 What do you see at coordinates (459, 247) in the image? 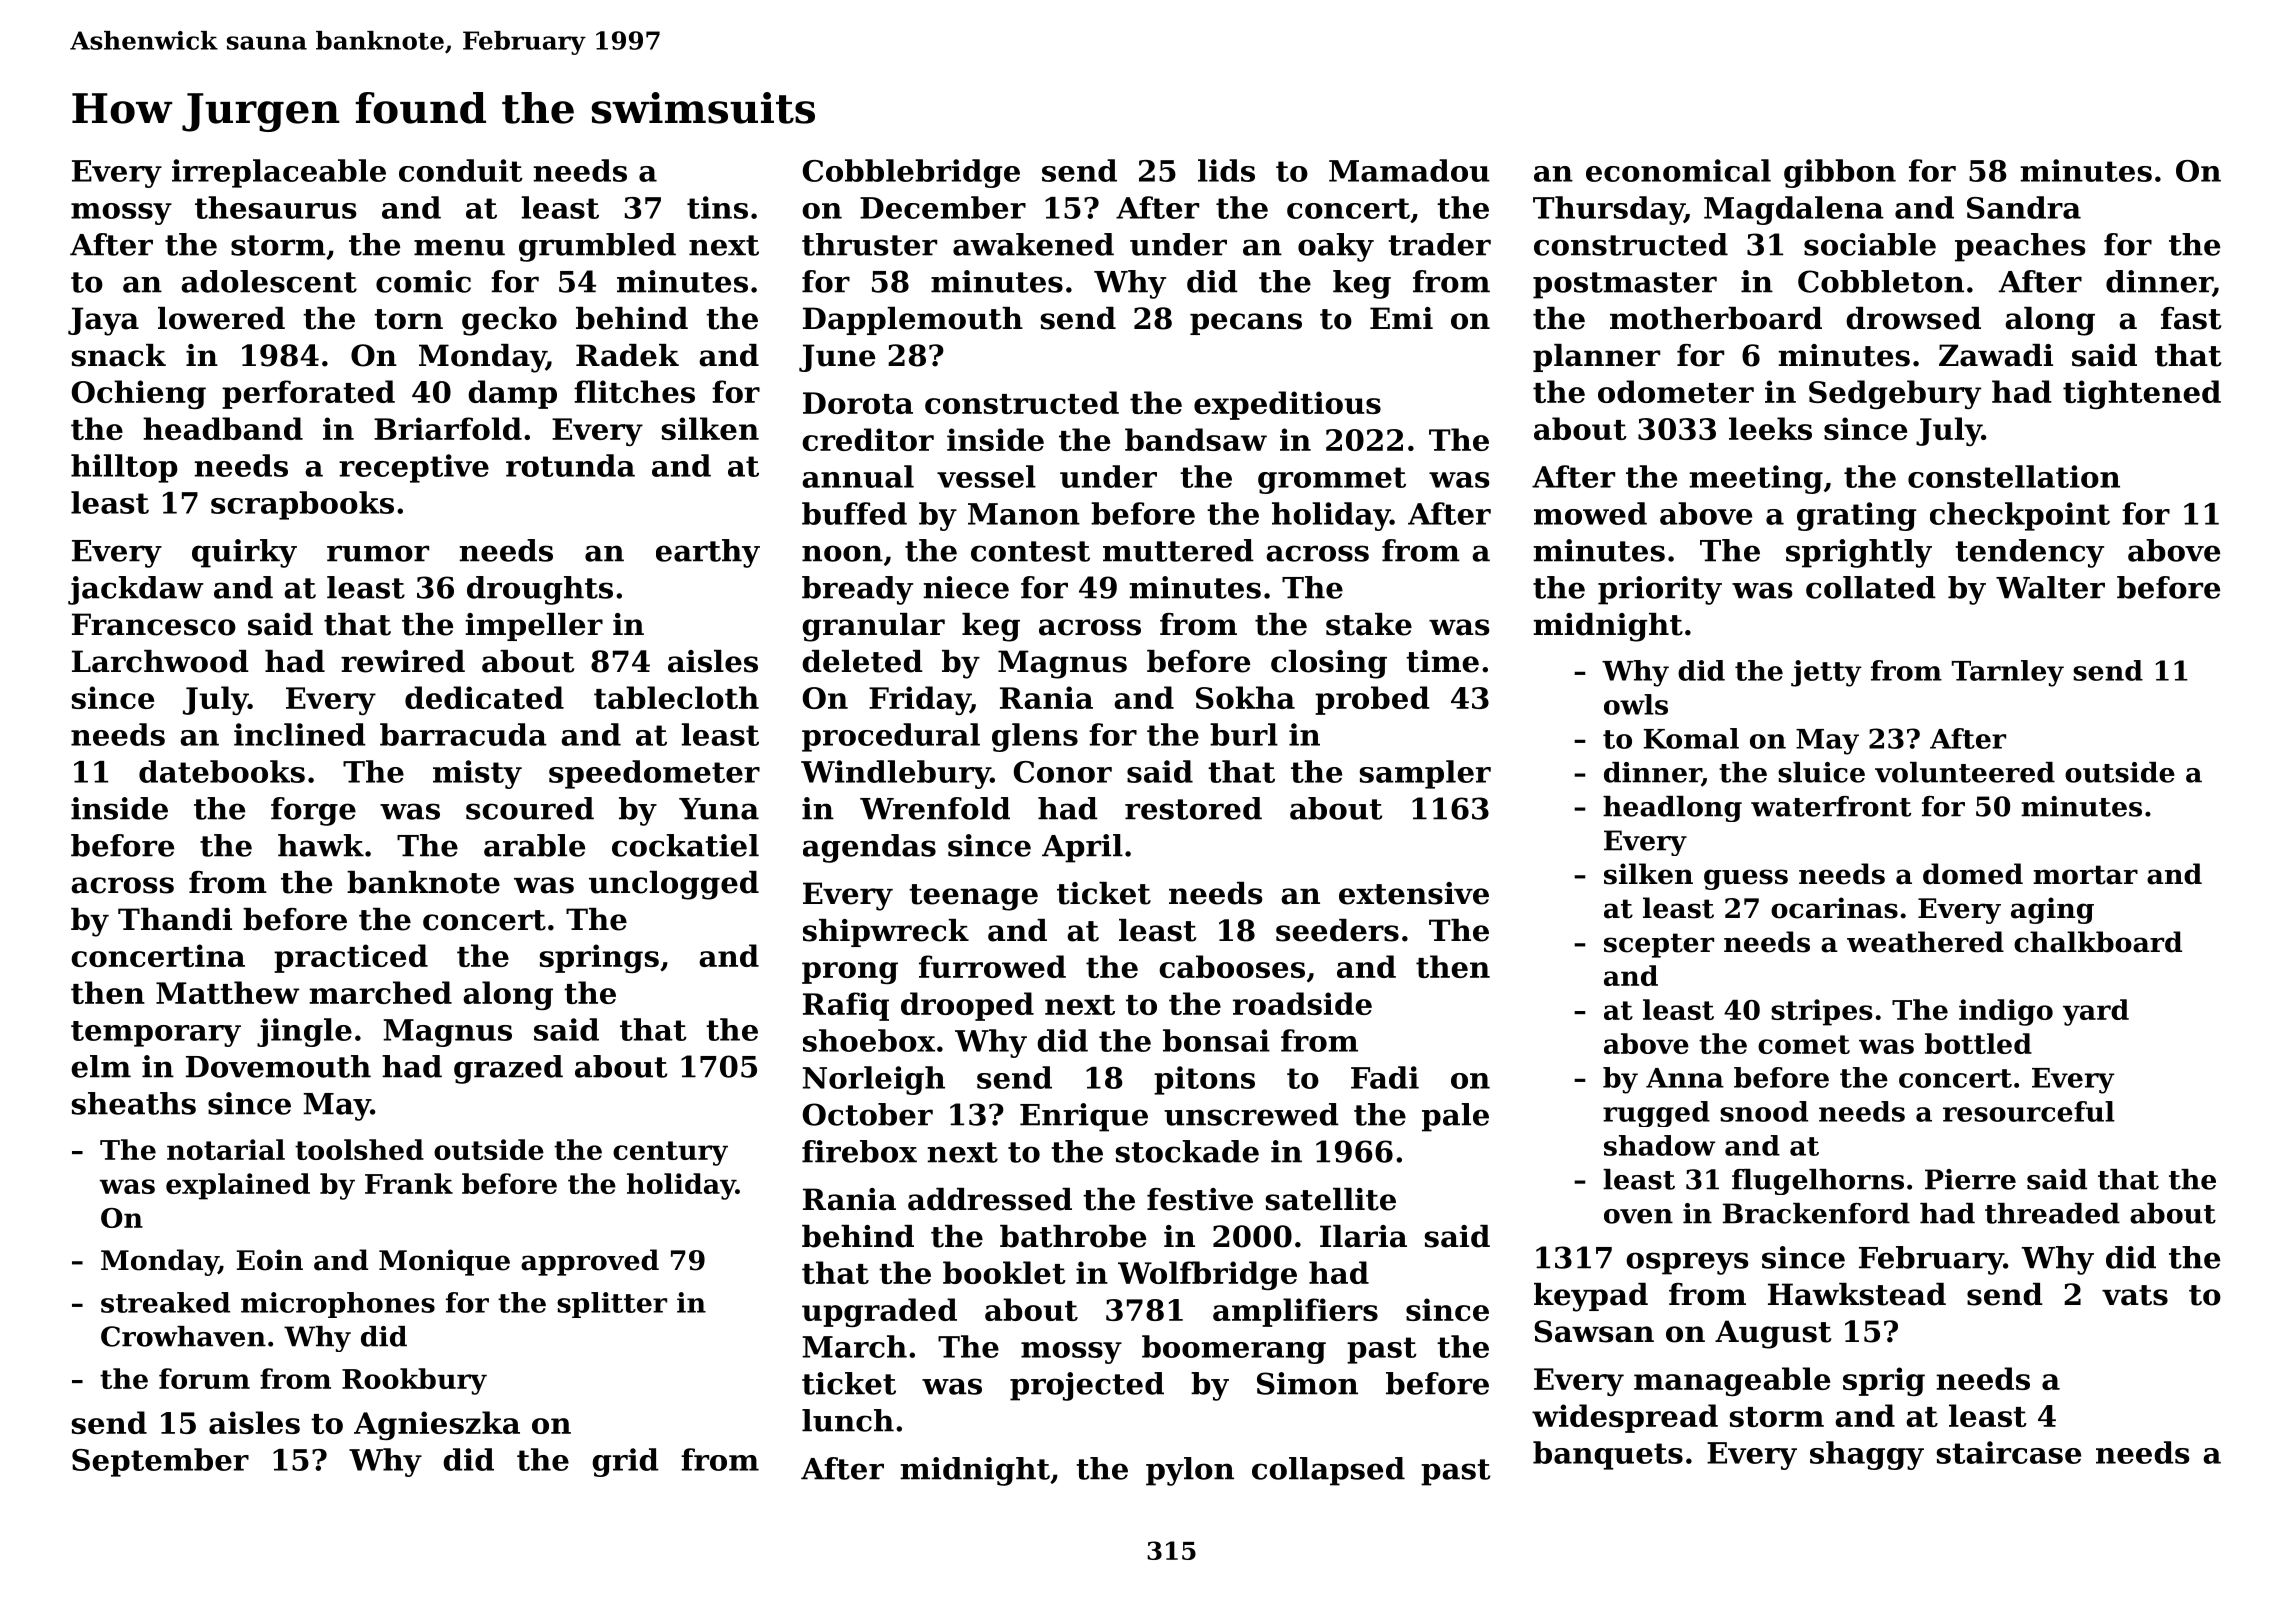
I see `menu` at bounding box center [459, 247].
